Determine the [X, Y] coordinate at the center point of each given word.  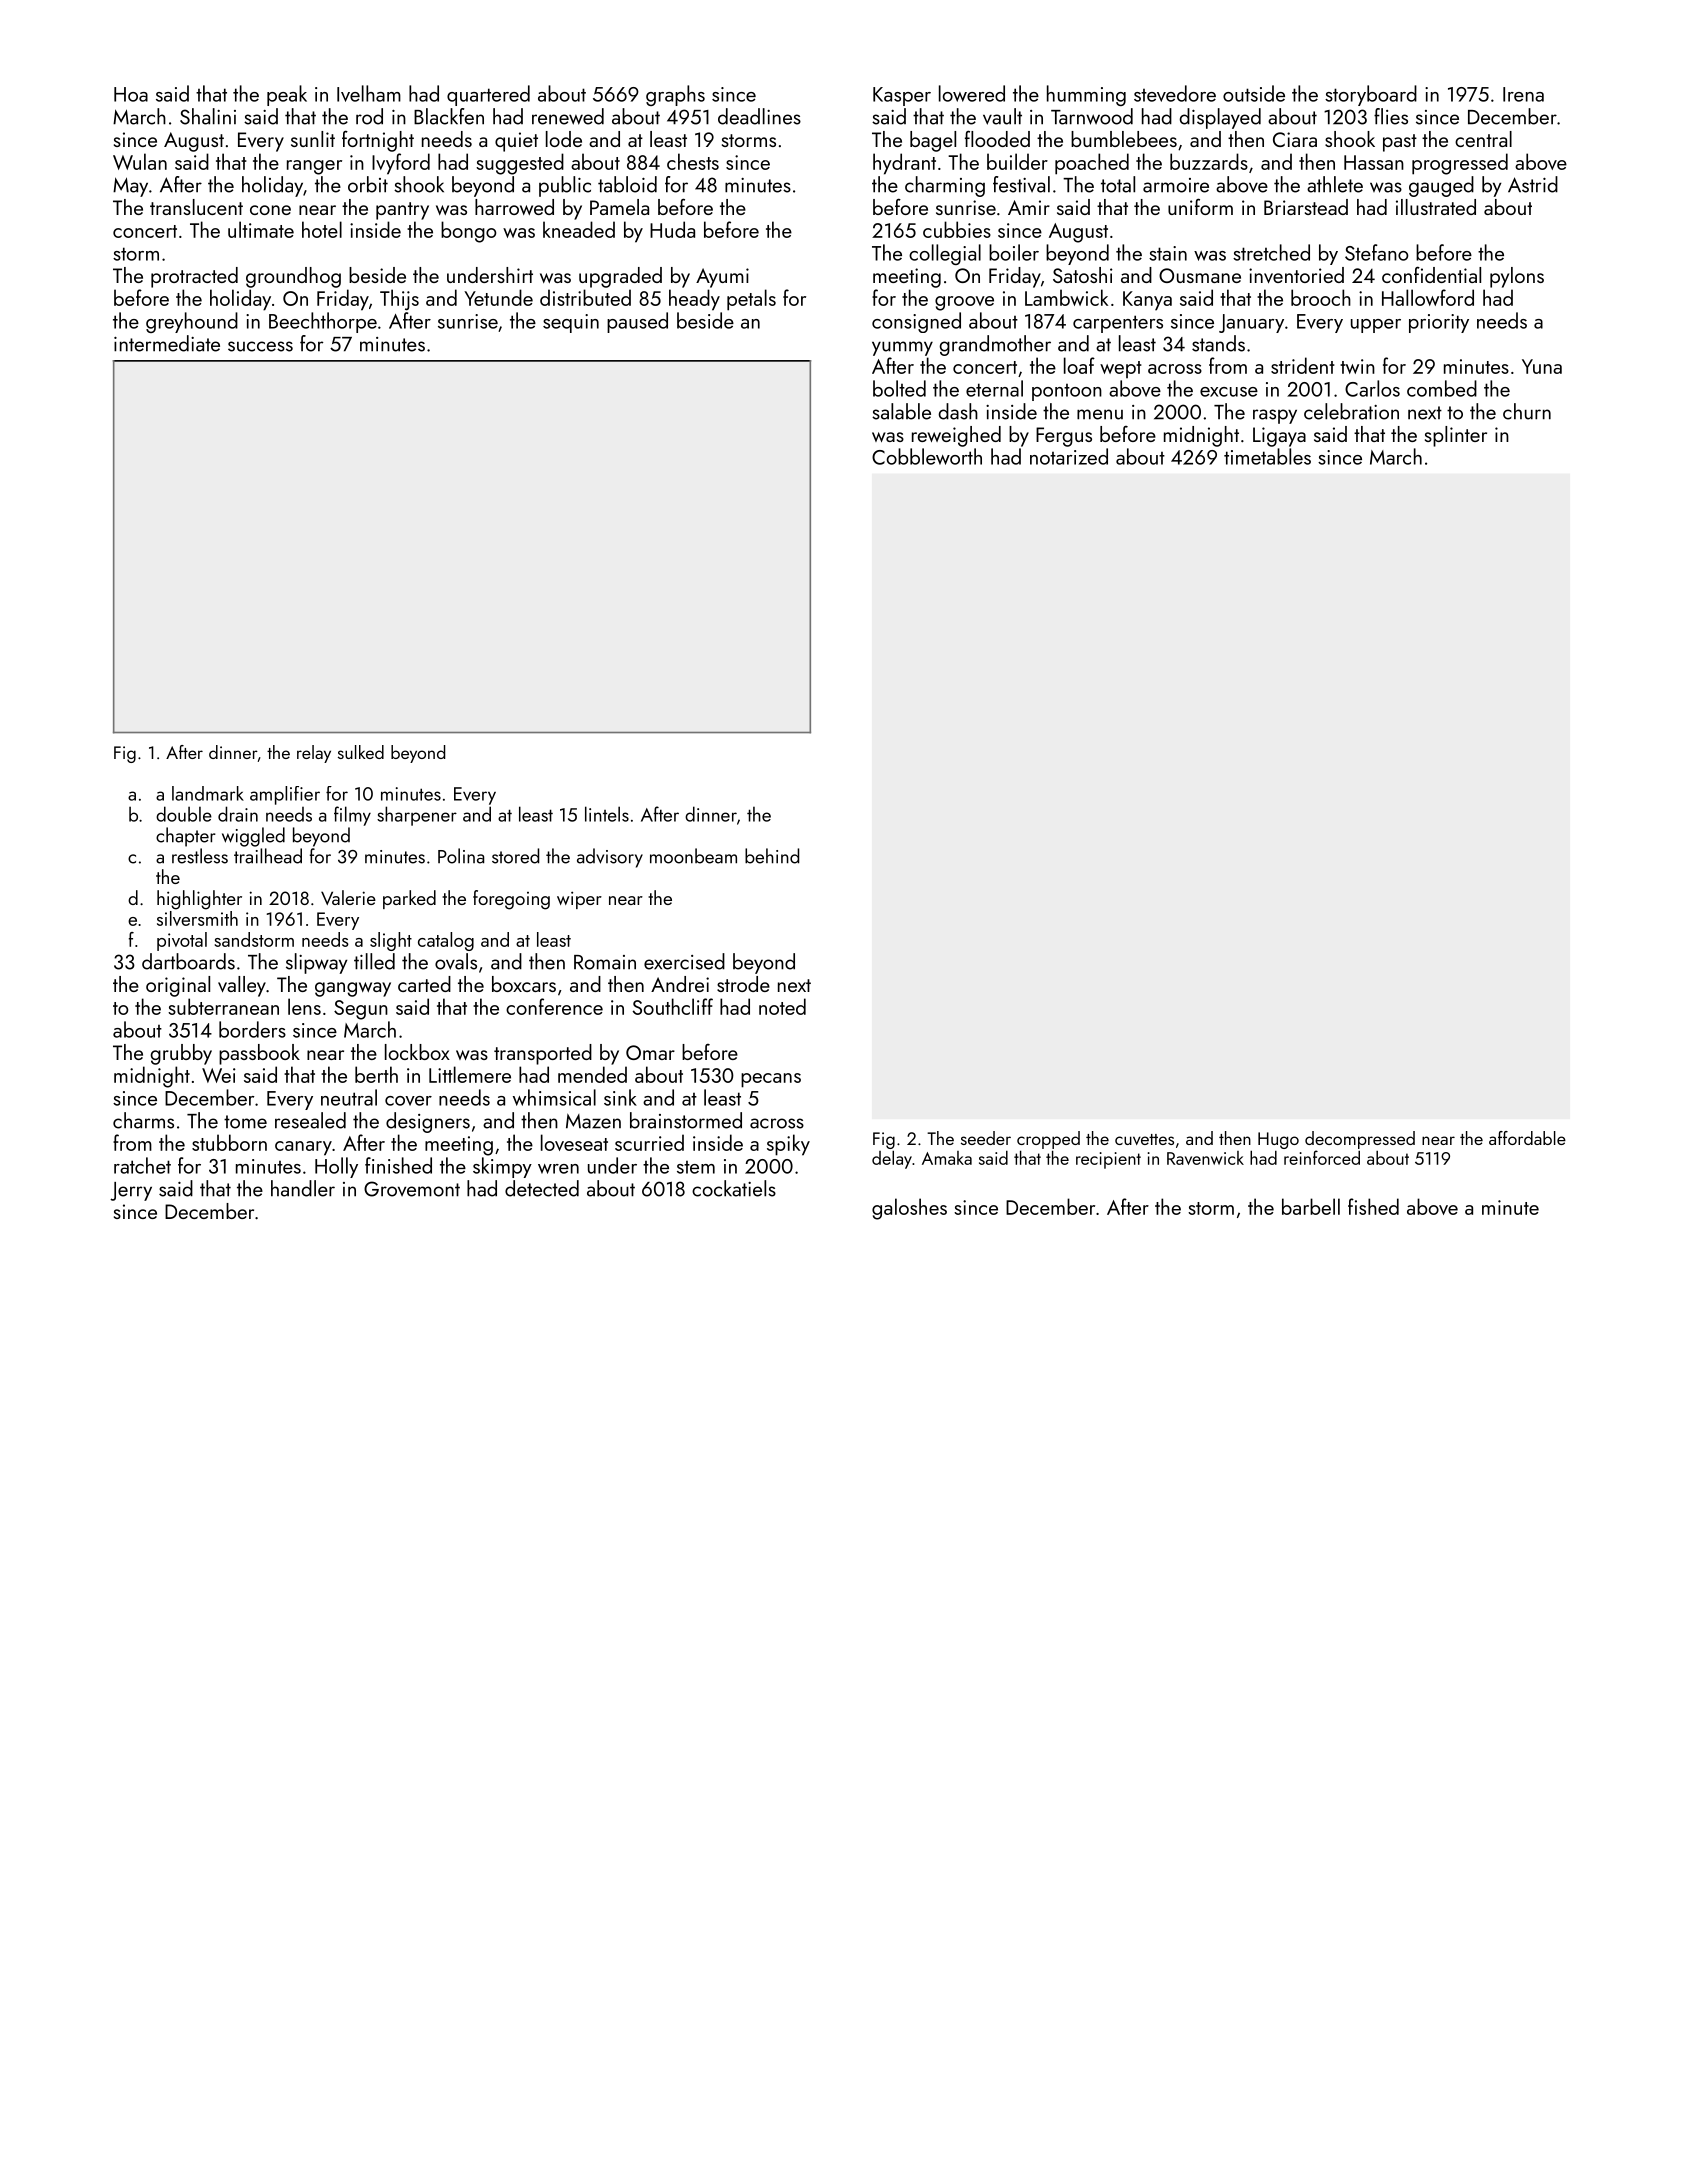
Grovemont [412, 1189]
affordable [1527, 1138]
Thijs [399, 300]
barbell [1311, 1206]
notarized [1069, 456]
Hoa [131, 94]
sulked [361, 752]
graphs [675, 95]
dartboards [188, 961]
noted [782, 1006]
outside [1254, 93]
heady [694, 300]
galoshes [909, 1209]
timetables [1267, 456]
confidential [1431, 274]
